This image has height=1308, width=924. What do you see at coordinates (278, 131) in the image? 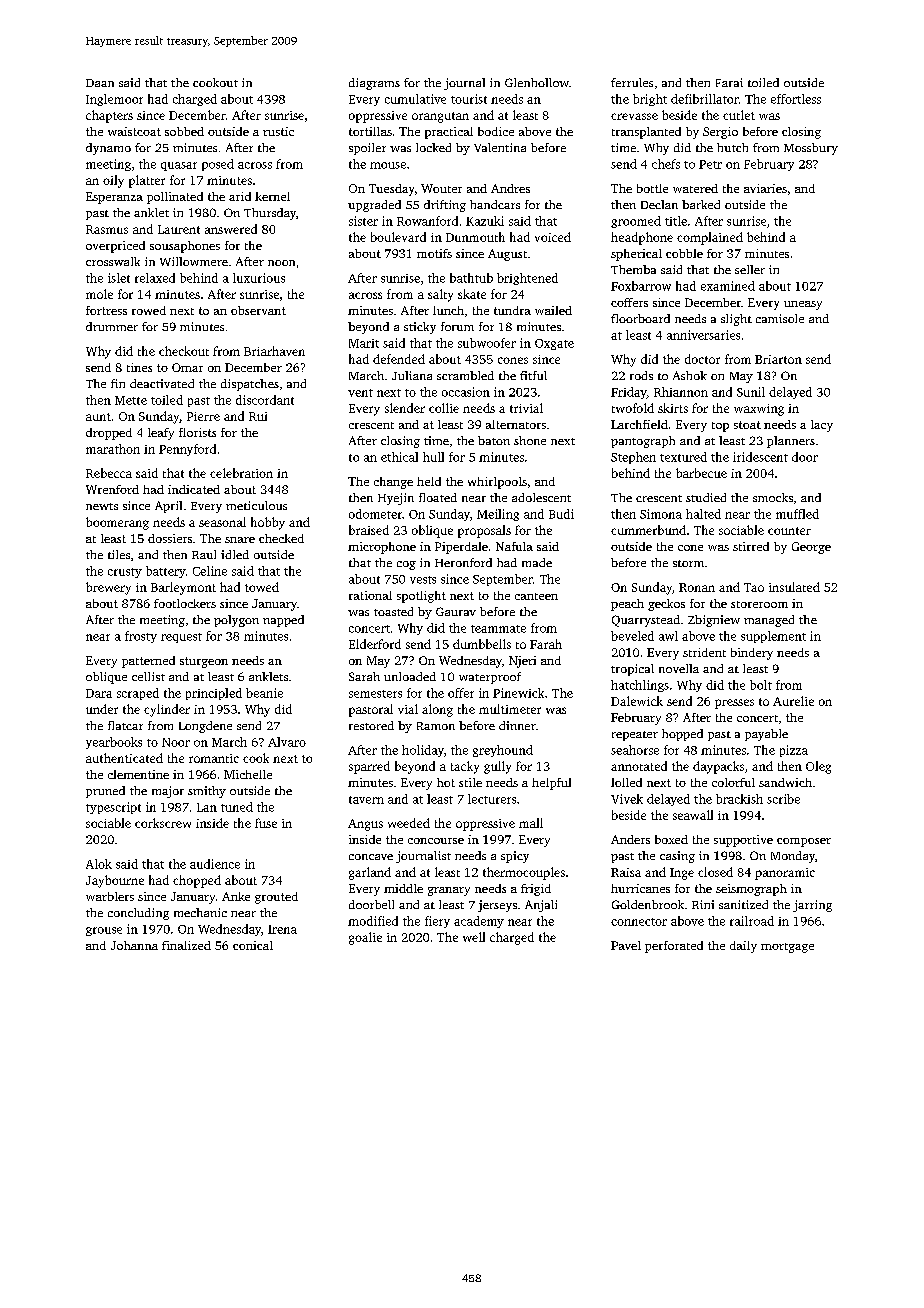
I see `rustic` at bounding box center [278, 131].
